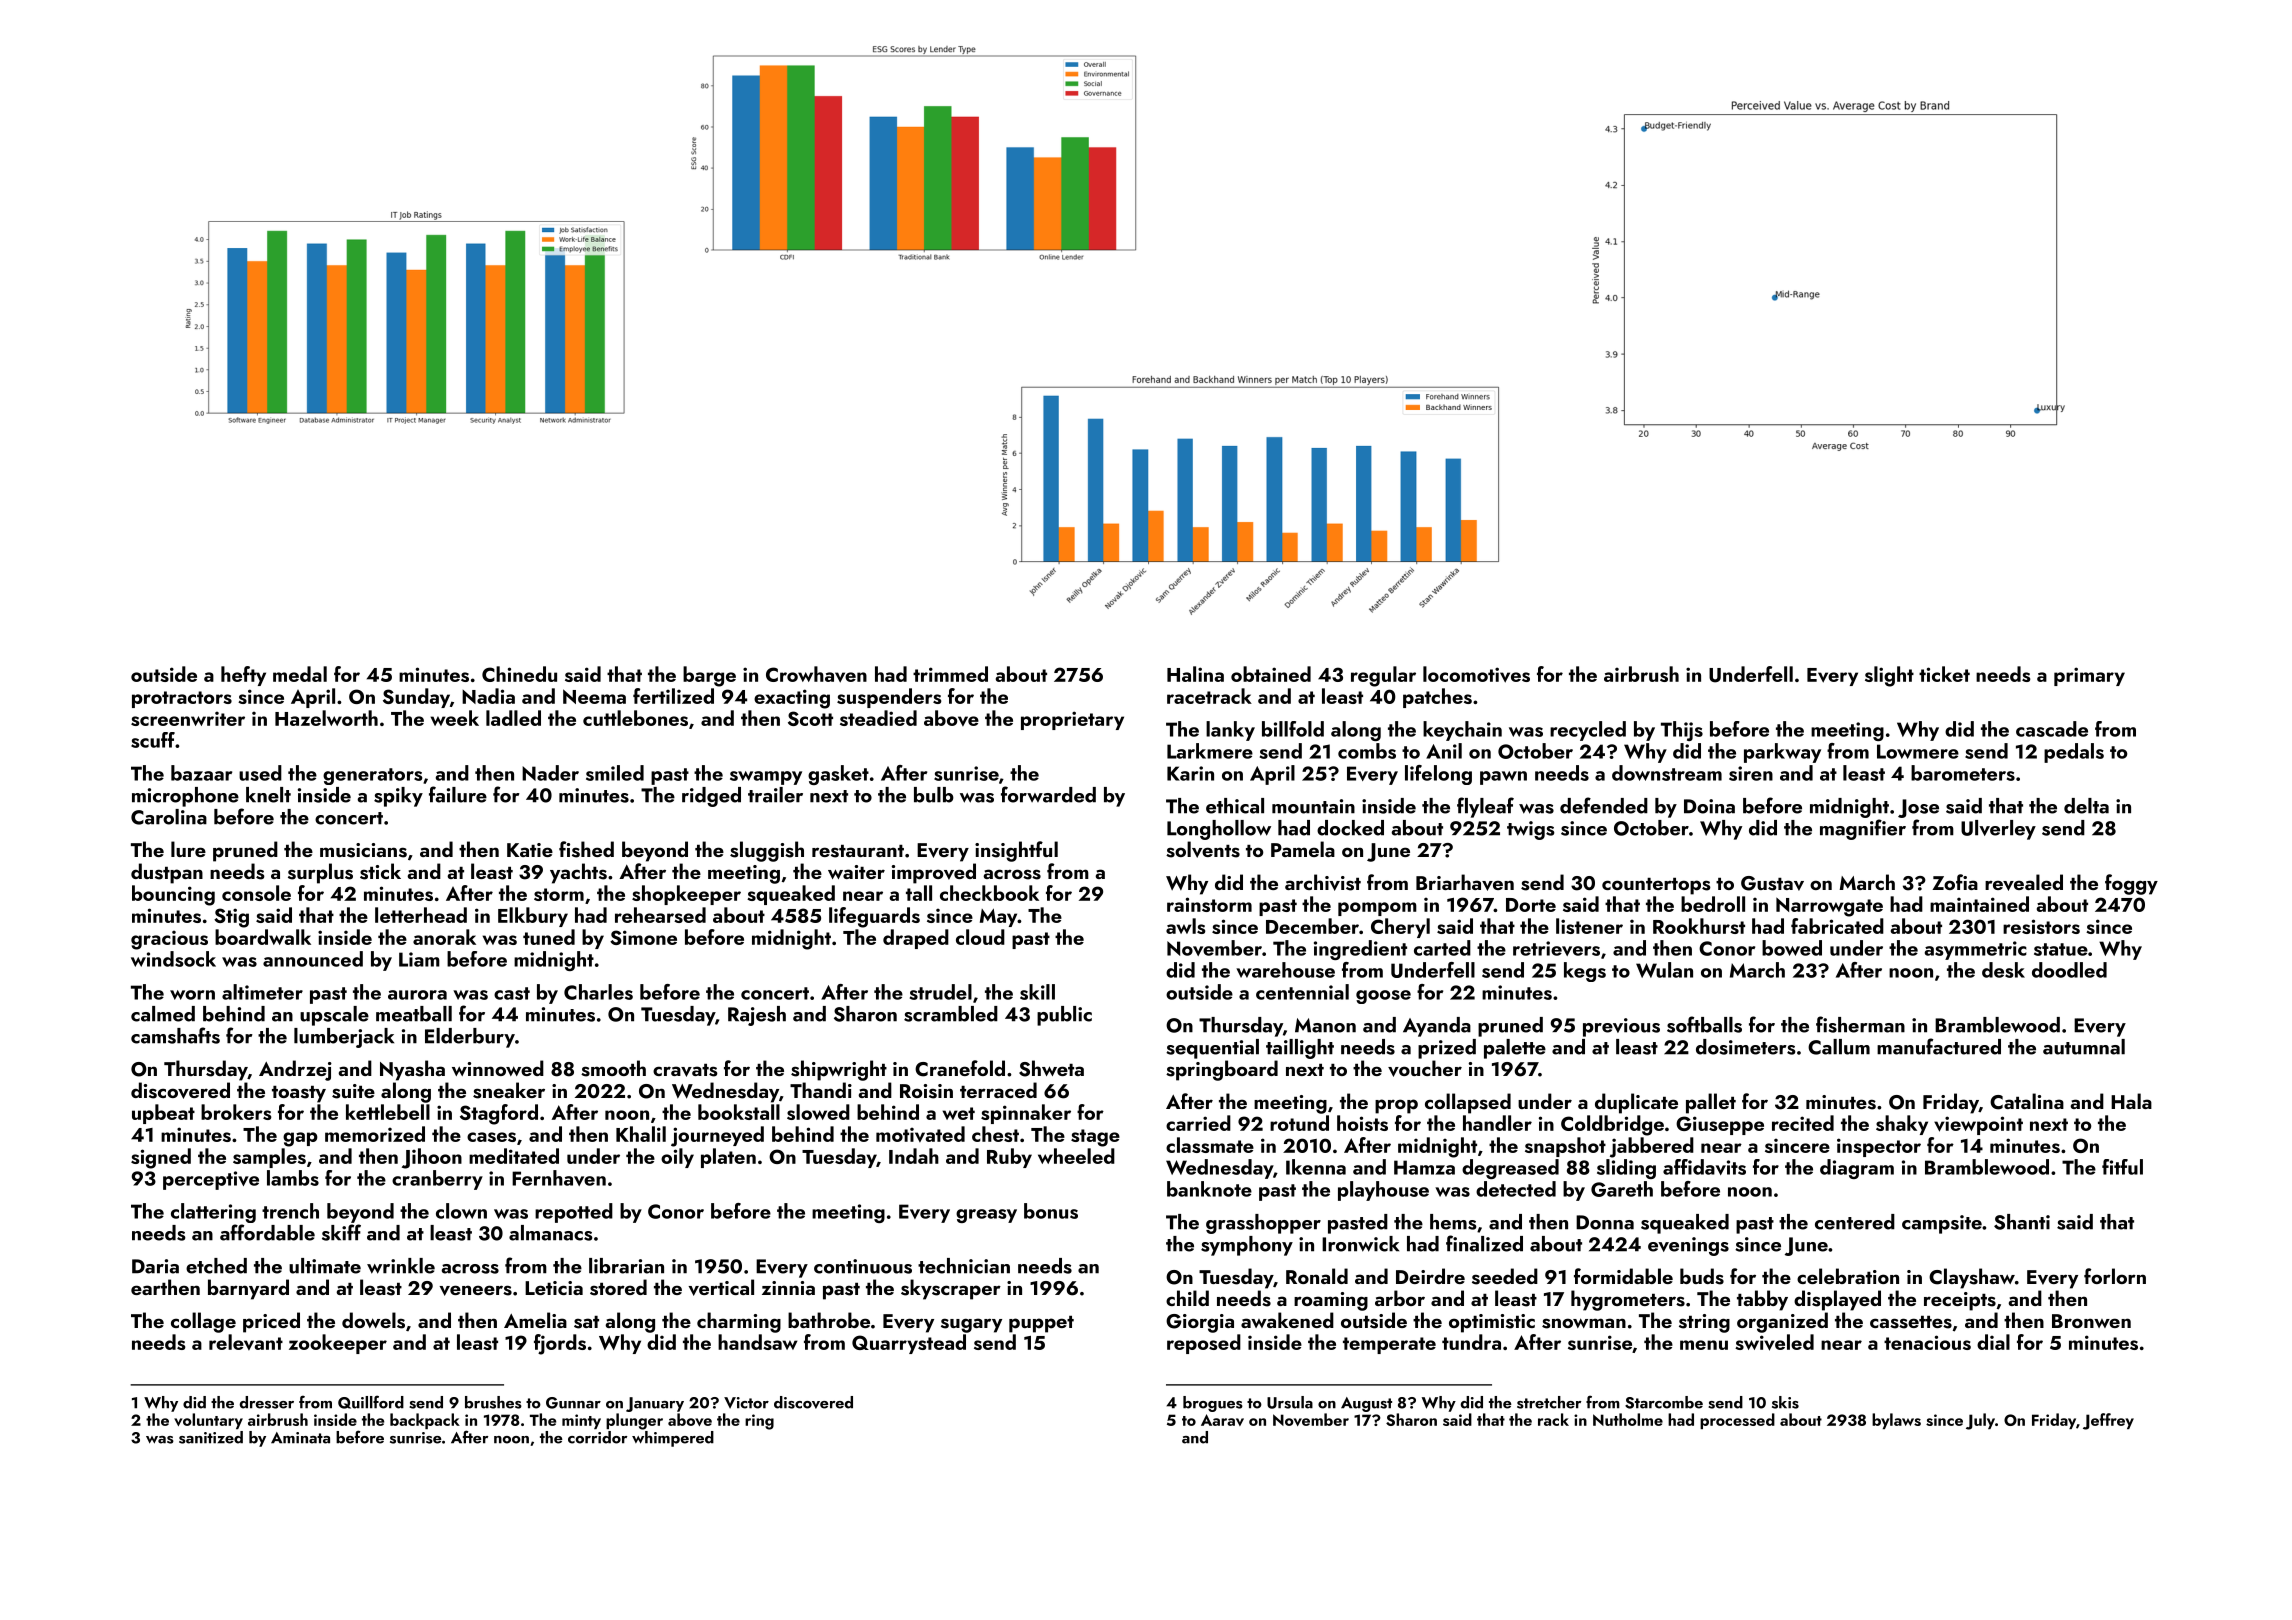 The width and height of the screenshot is (2292, 1620). What do you see at coordinates (1323, 882) in the screenshot?
I see `archivist` at bounding box center [1323, 882].
